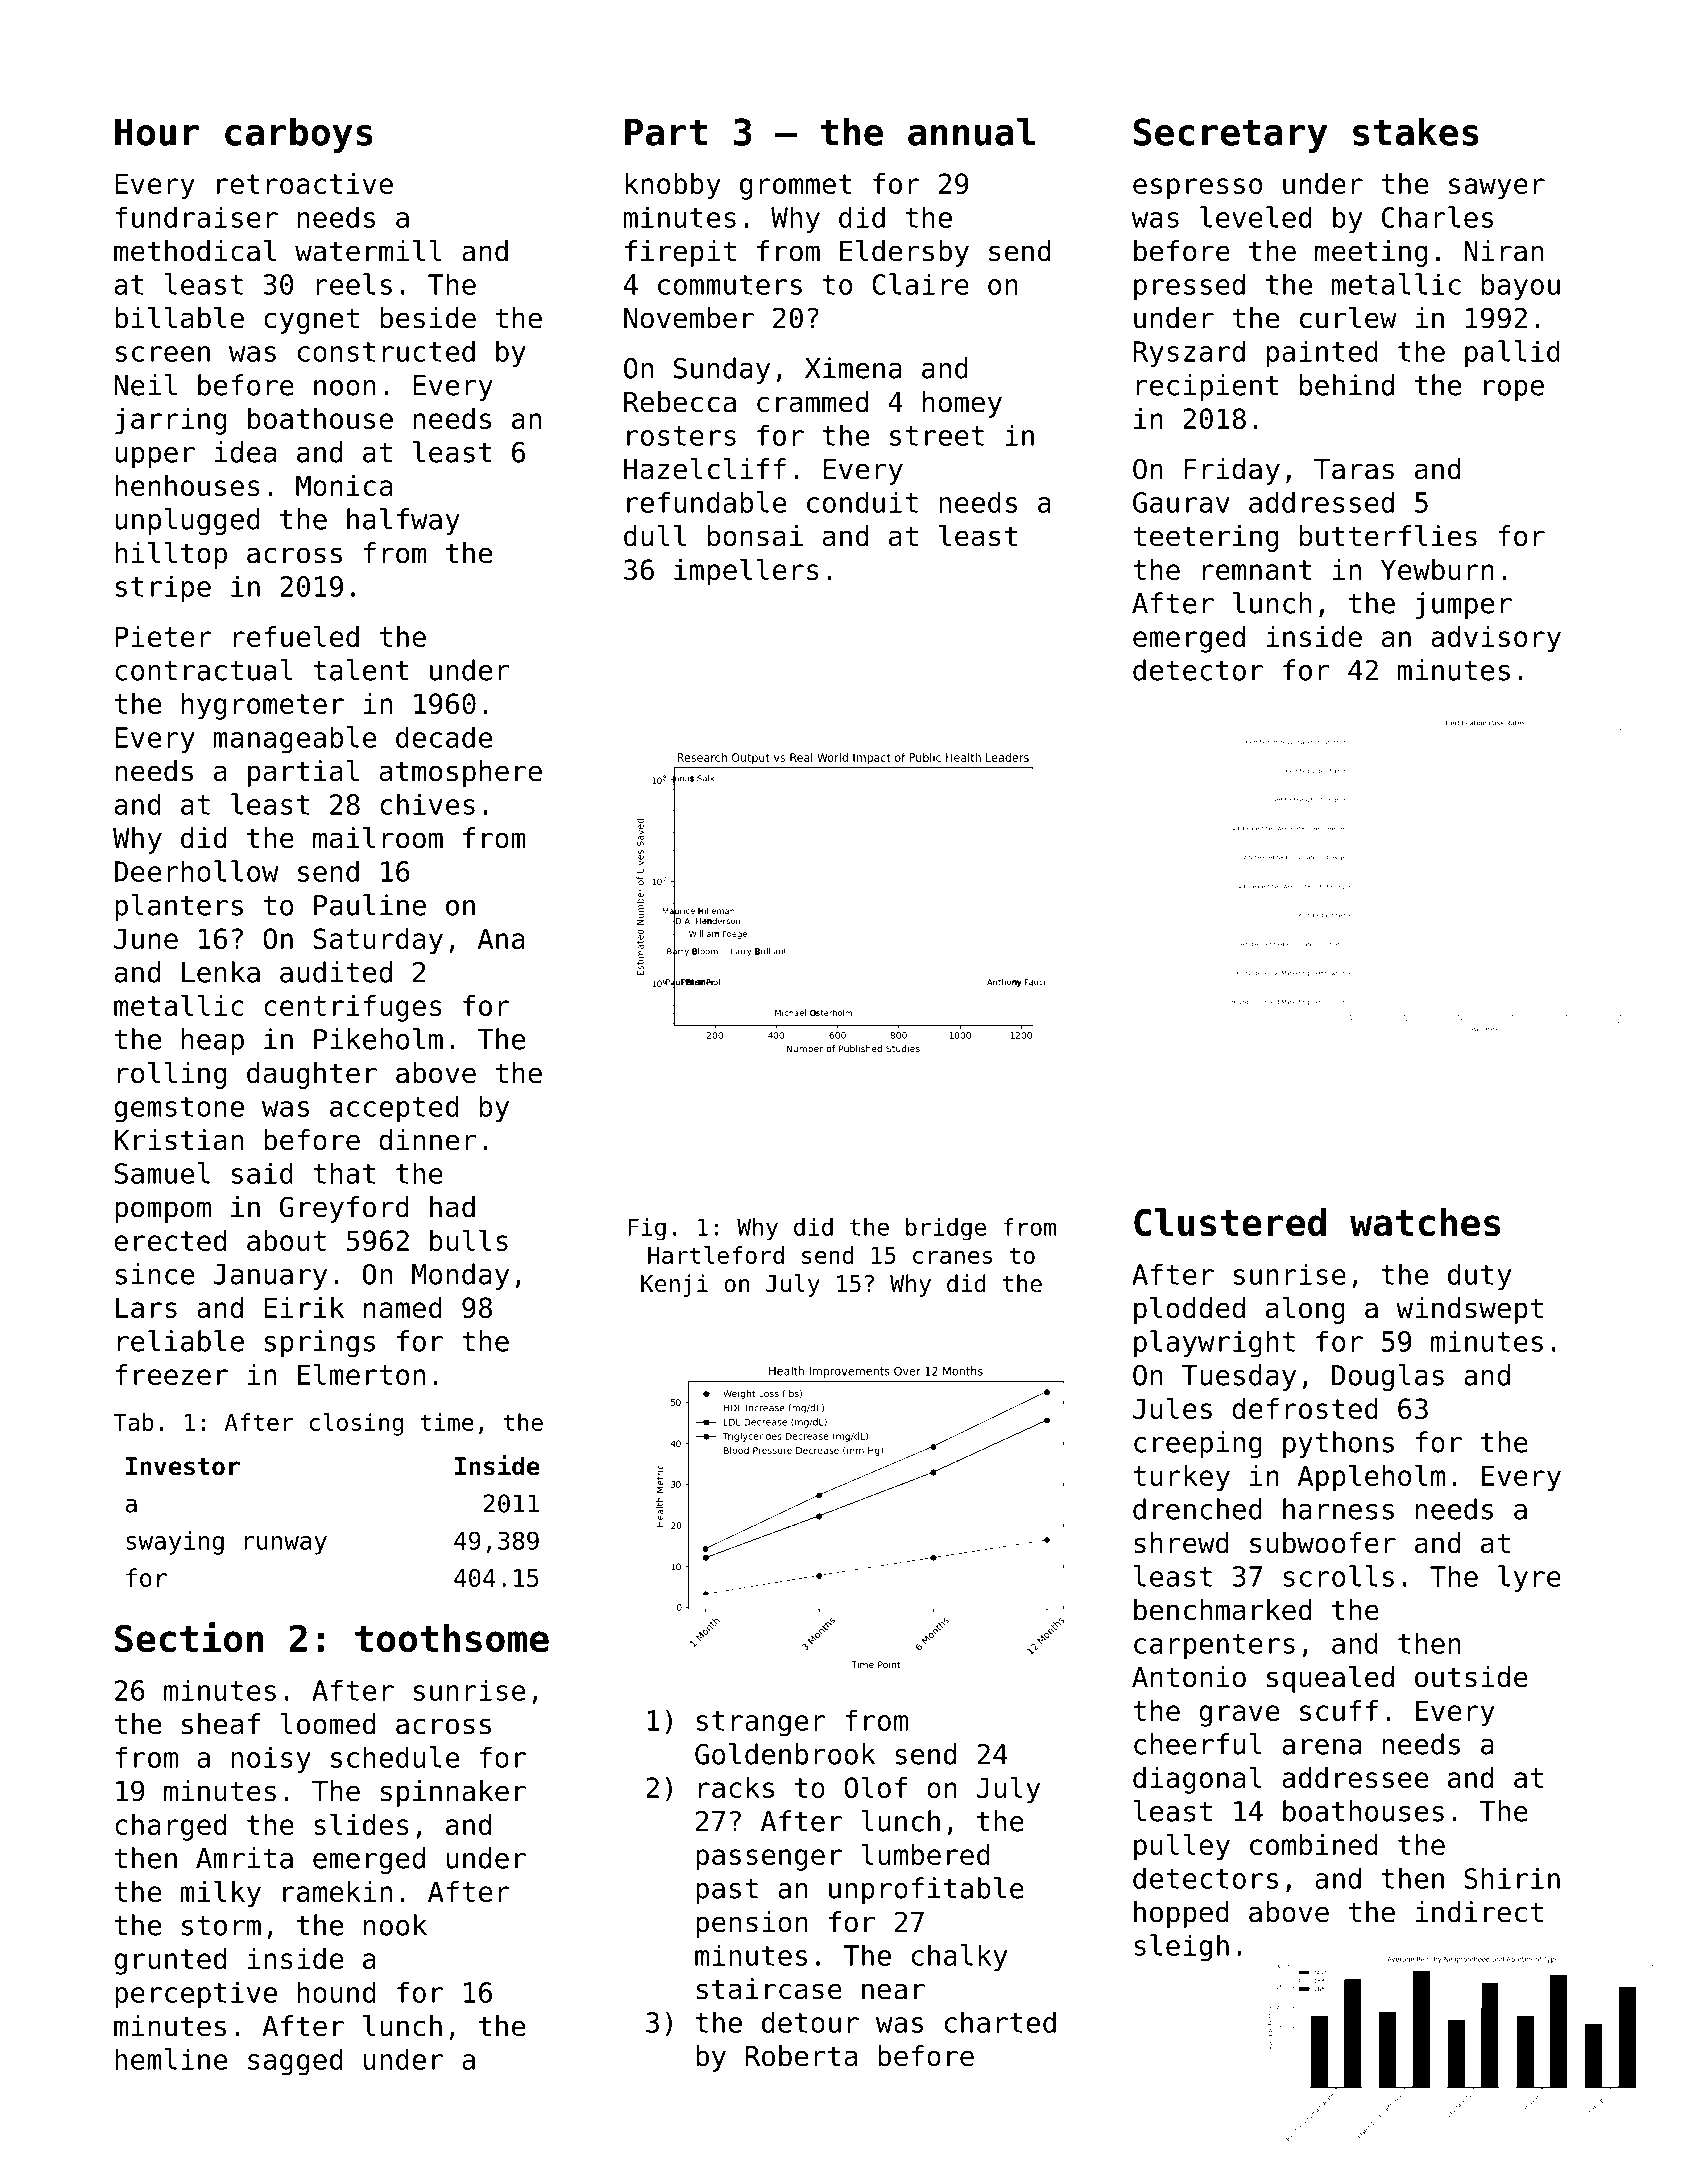 This screenshot has height=2178, width=1683. Describe the element at coordinates (356, 1424) in the screenshot. I see `closing` at that location.
